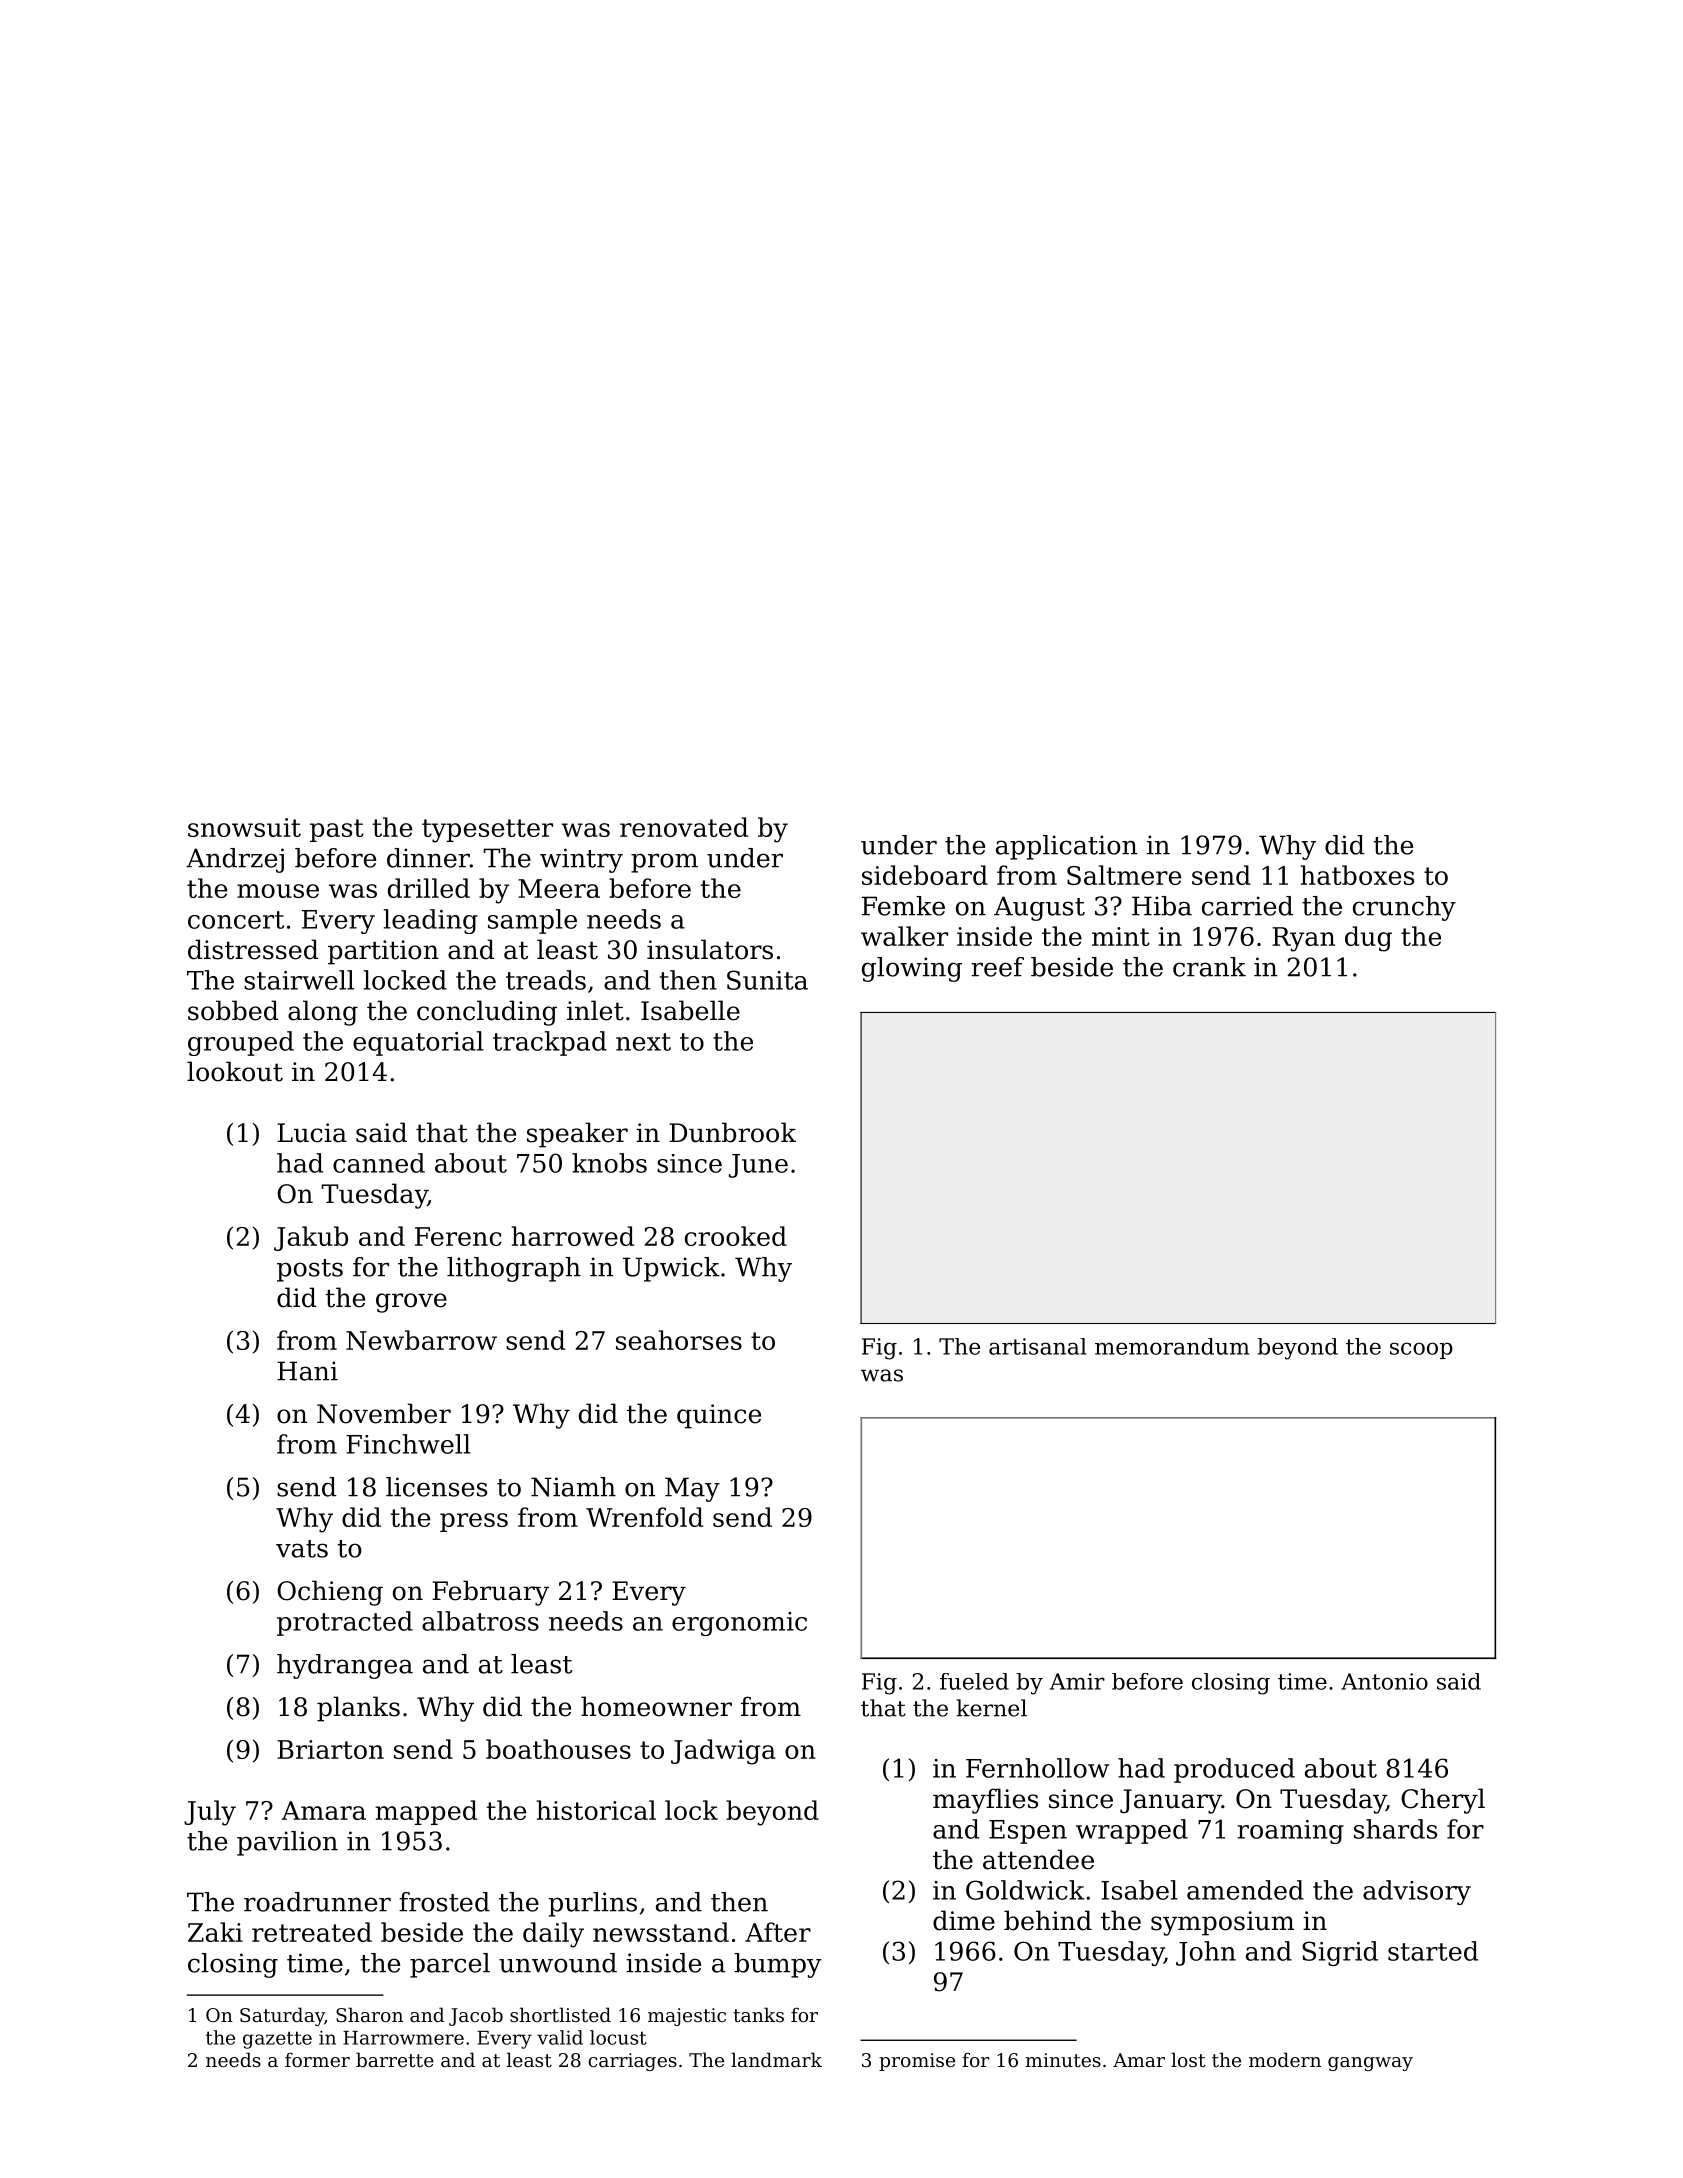 The height and width of the document is (2178, 1683). What do you see at coordinates (1395, 1829) in the document?
I see `shards` at bounding box center [1395, 1829].
